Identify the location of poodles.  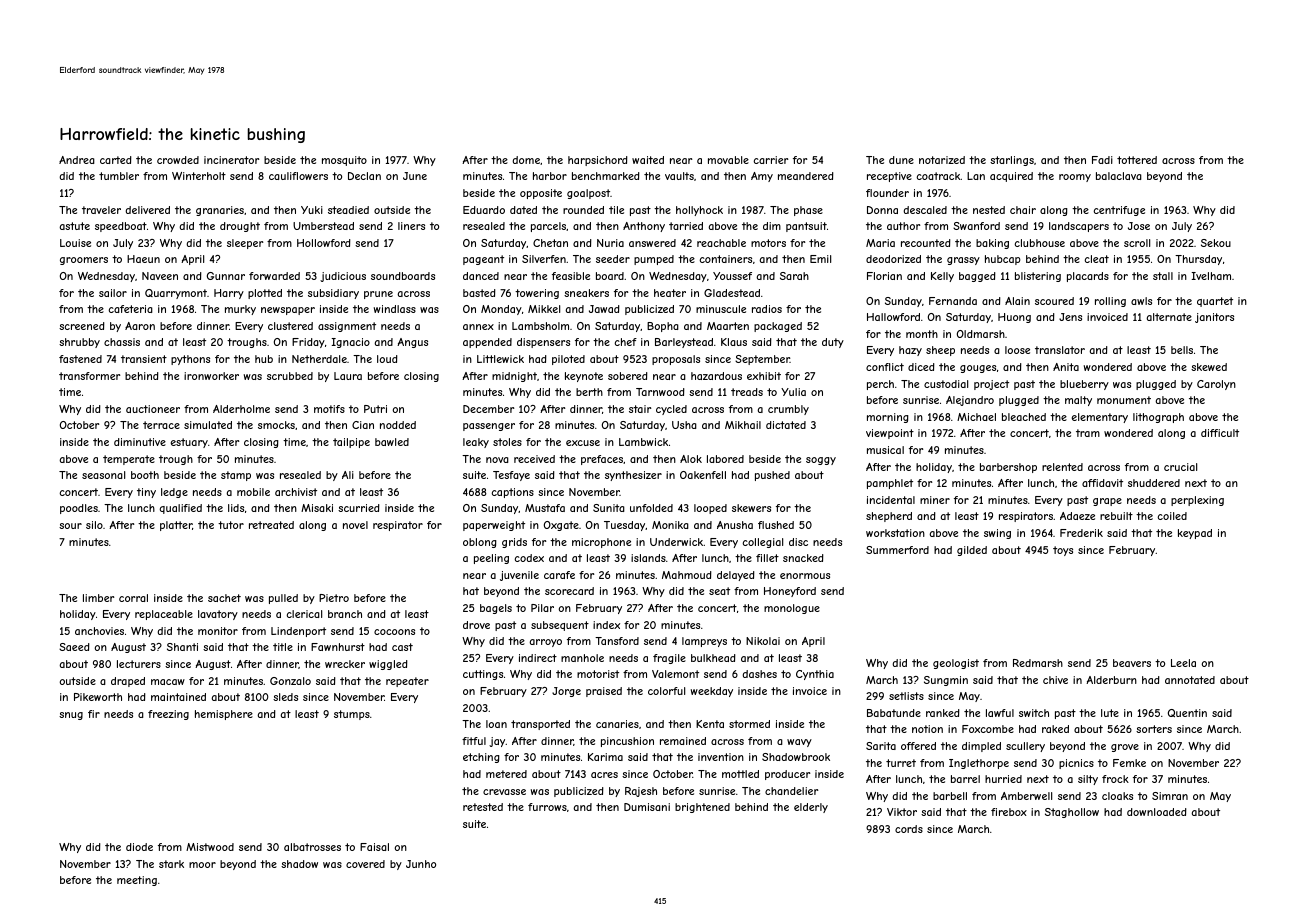
(79, 509).
